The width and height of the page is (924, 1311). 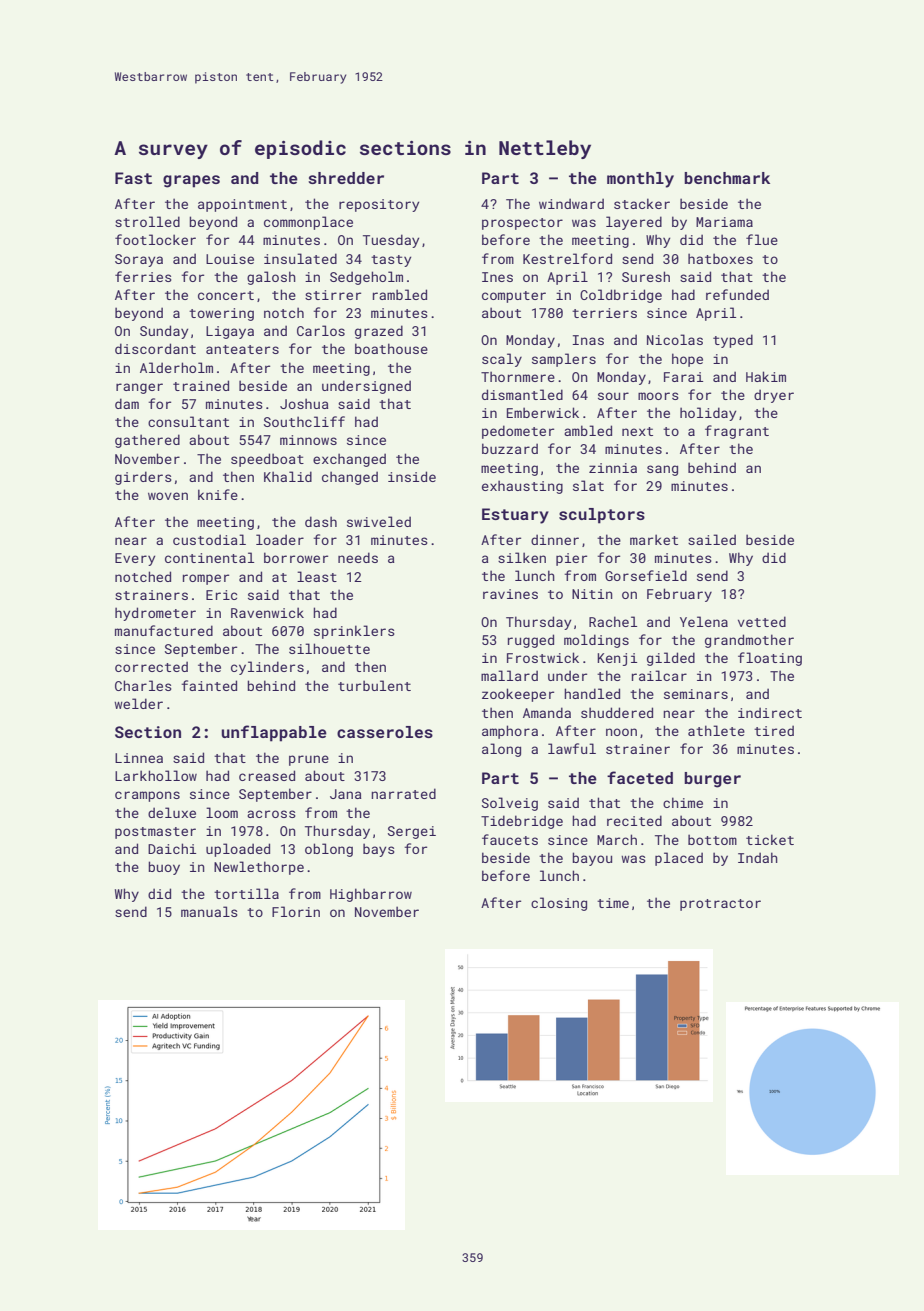 I want to click on Frostwick, so click(x=543, y=657).
